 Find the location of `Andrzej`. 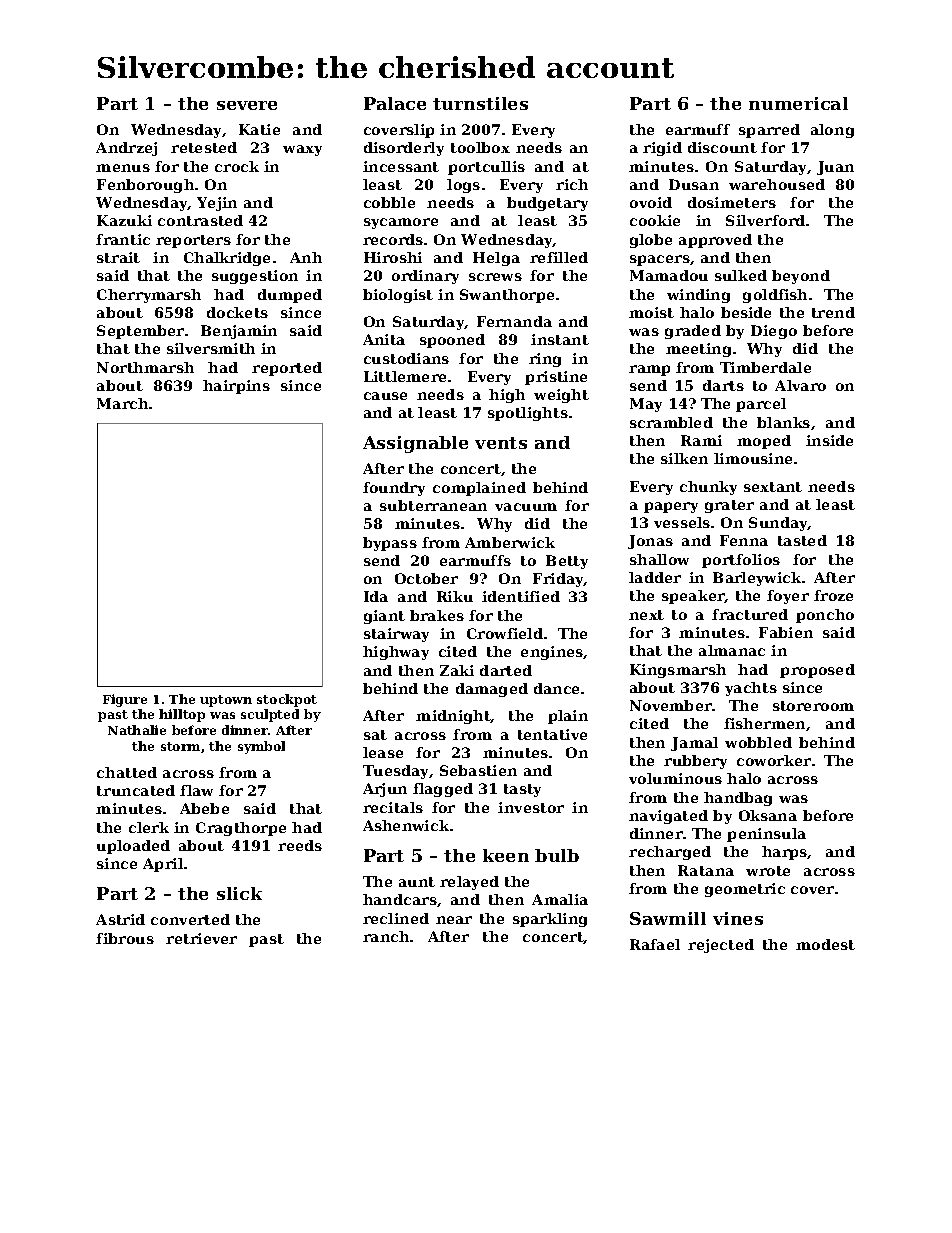

Andrzej is located at coordinates (126, 149).
